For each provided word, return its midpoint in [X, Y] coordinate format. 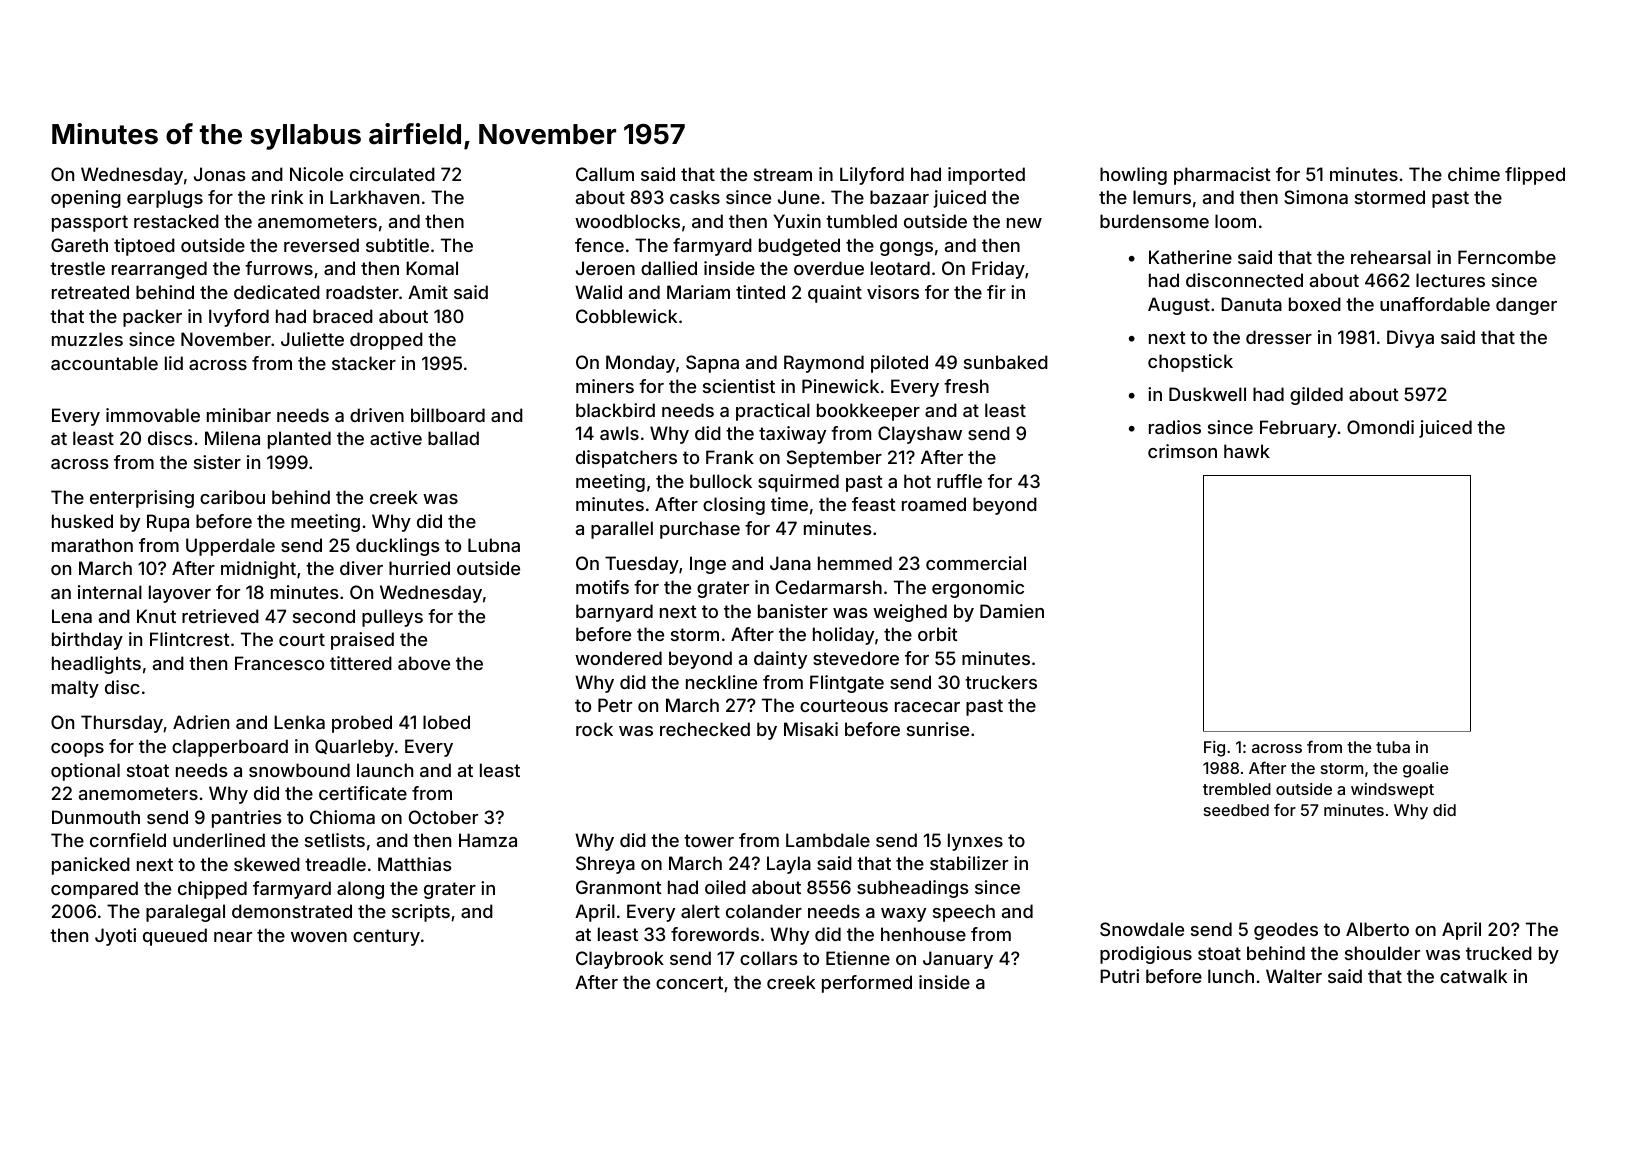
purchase [700, 530]
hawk [1247, 451]
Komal [432, 268]
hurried [419, 568]
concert [689, 982]
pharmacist [1222, 176]
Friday [998, 270]
